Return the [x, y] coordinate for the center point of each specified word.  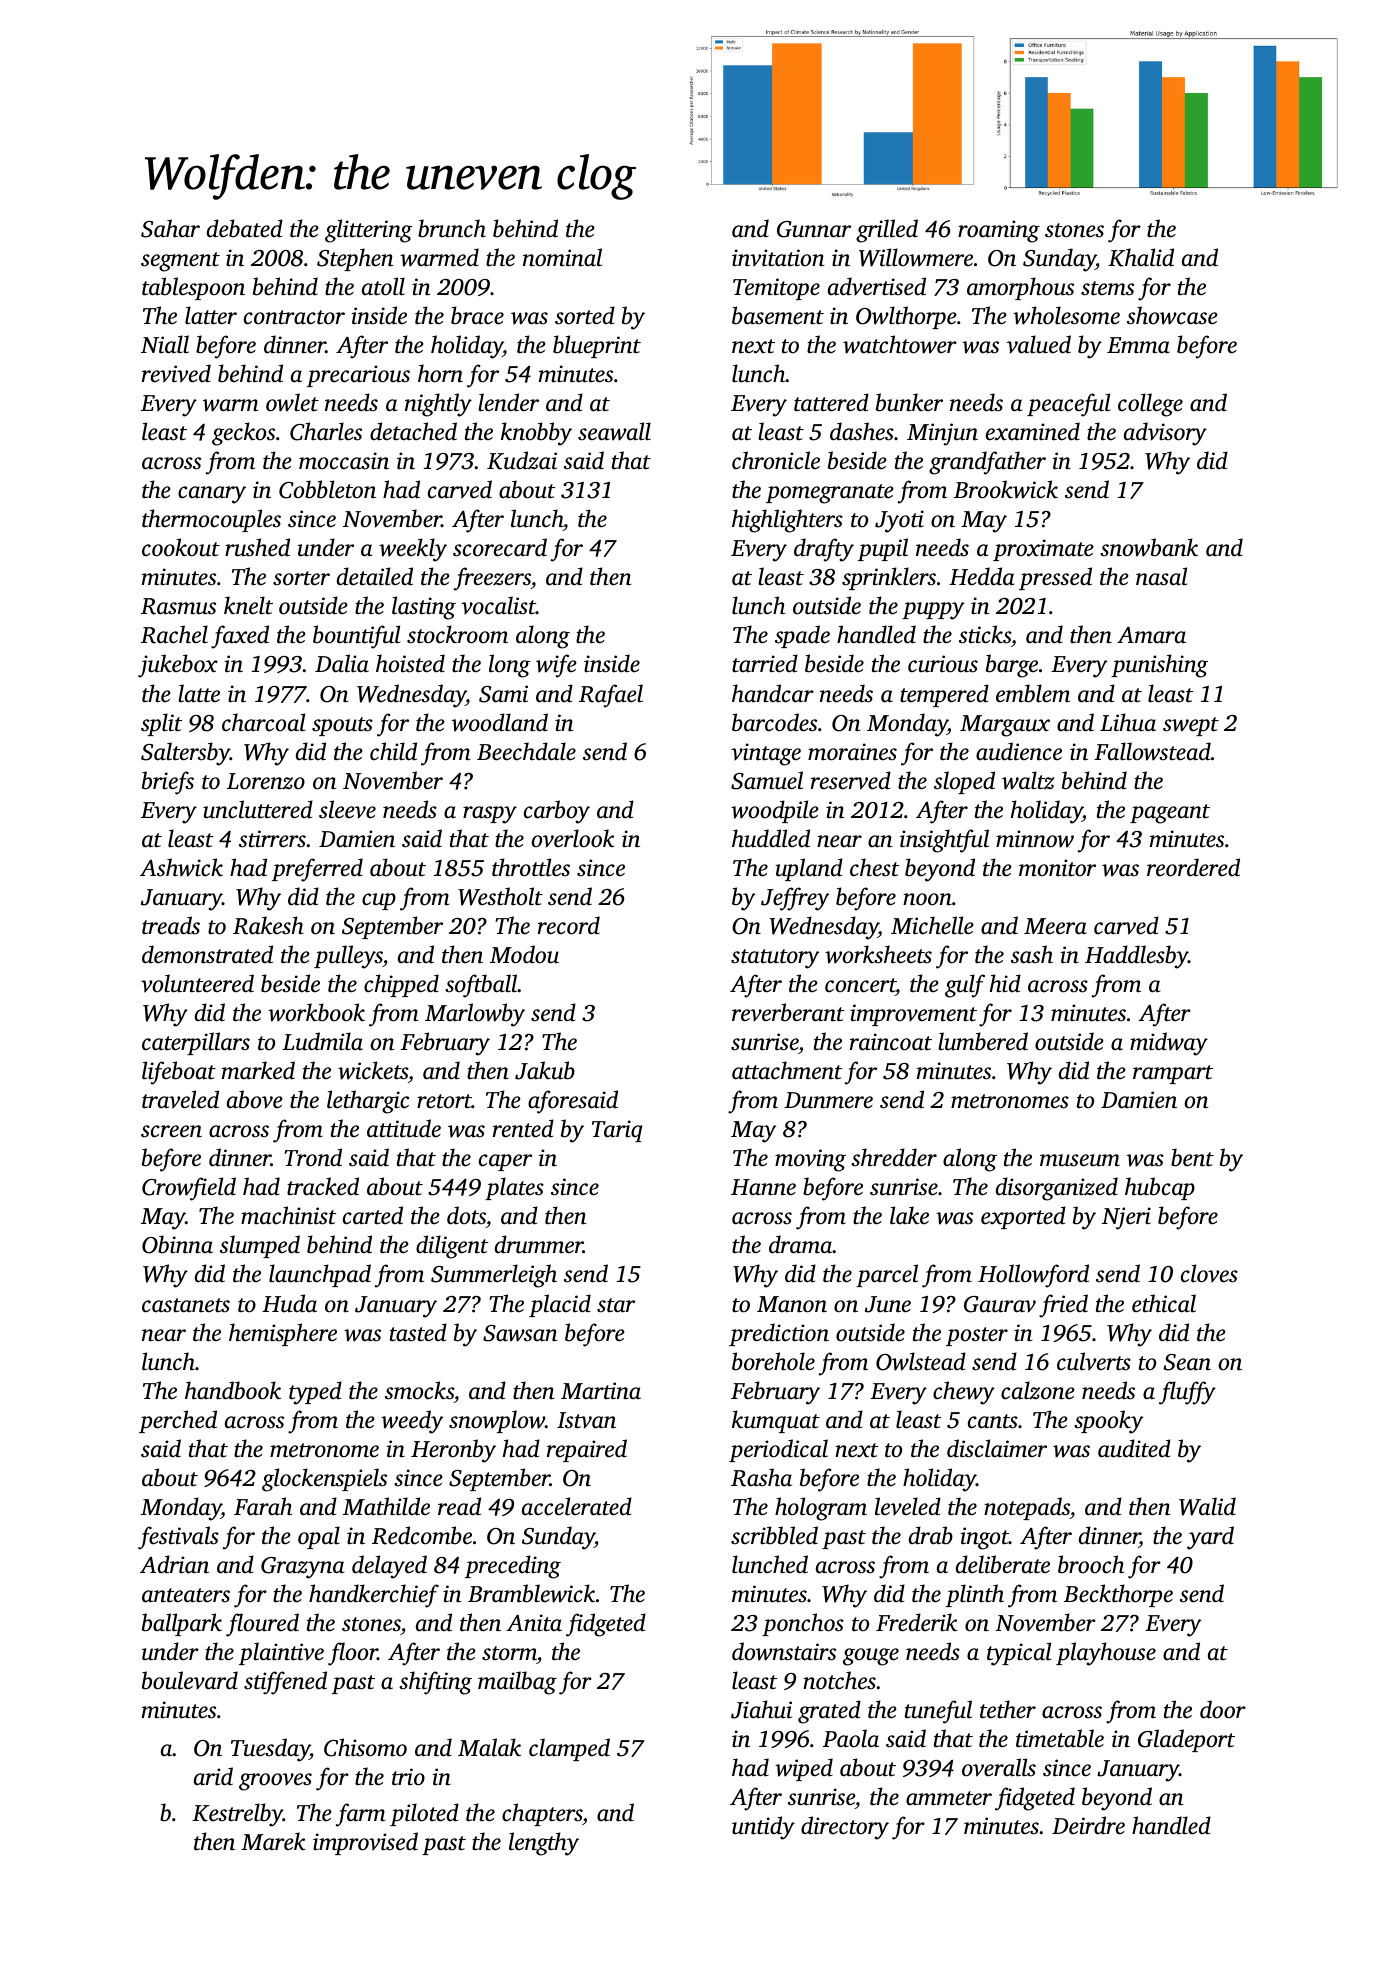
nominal [562, 257]
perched [178, 1421]
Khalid [1141, 257]
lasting [424, 608]
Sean [1187, 1362]
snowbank [1149, 547]
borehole [773, 1361]
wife [556, 666]
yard [1210, 1538]
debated [245, 228]
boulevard [190, 1680]
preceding [513, 1567]
